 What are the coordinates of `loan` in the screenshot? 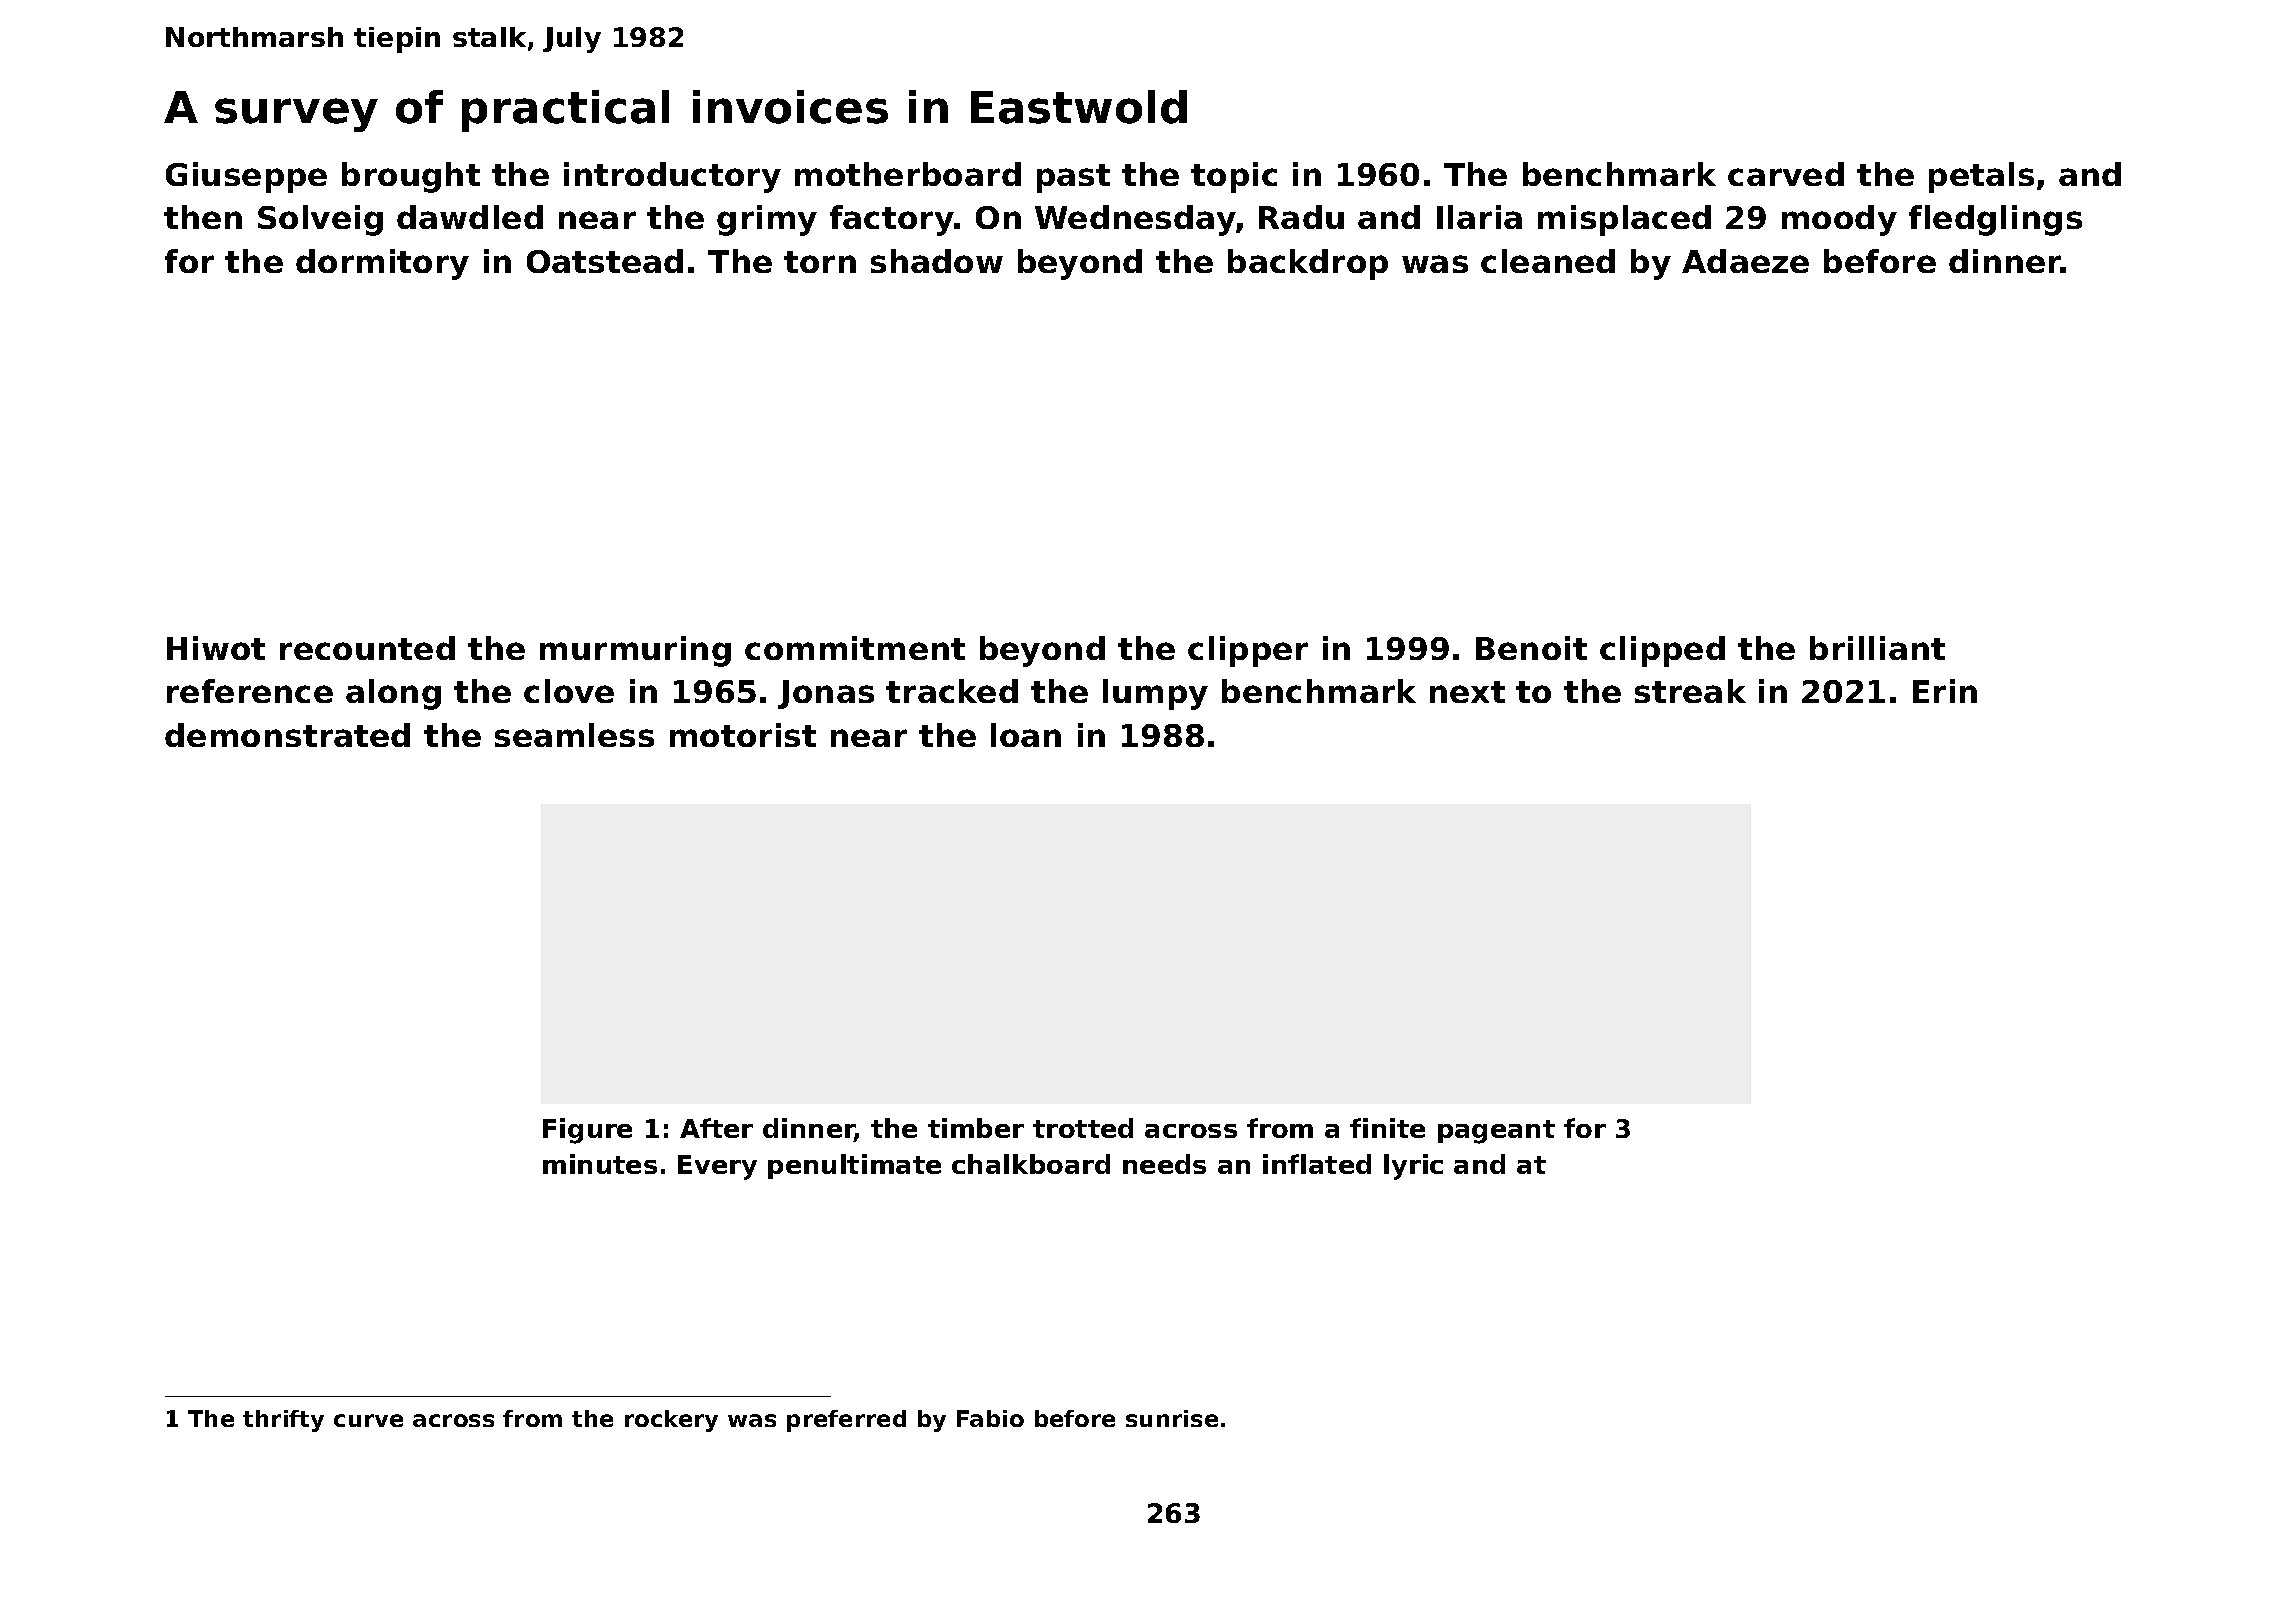 It's located at (1026, 735).
